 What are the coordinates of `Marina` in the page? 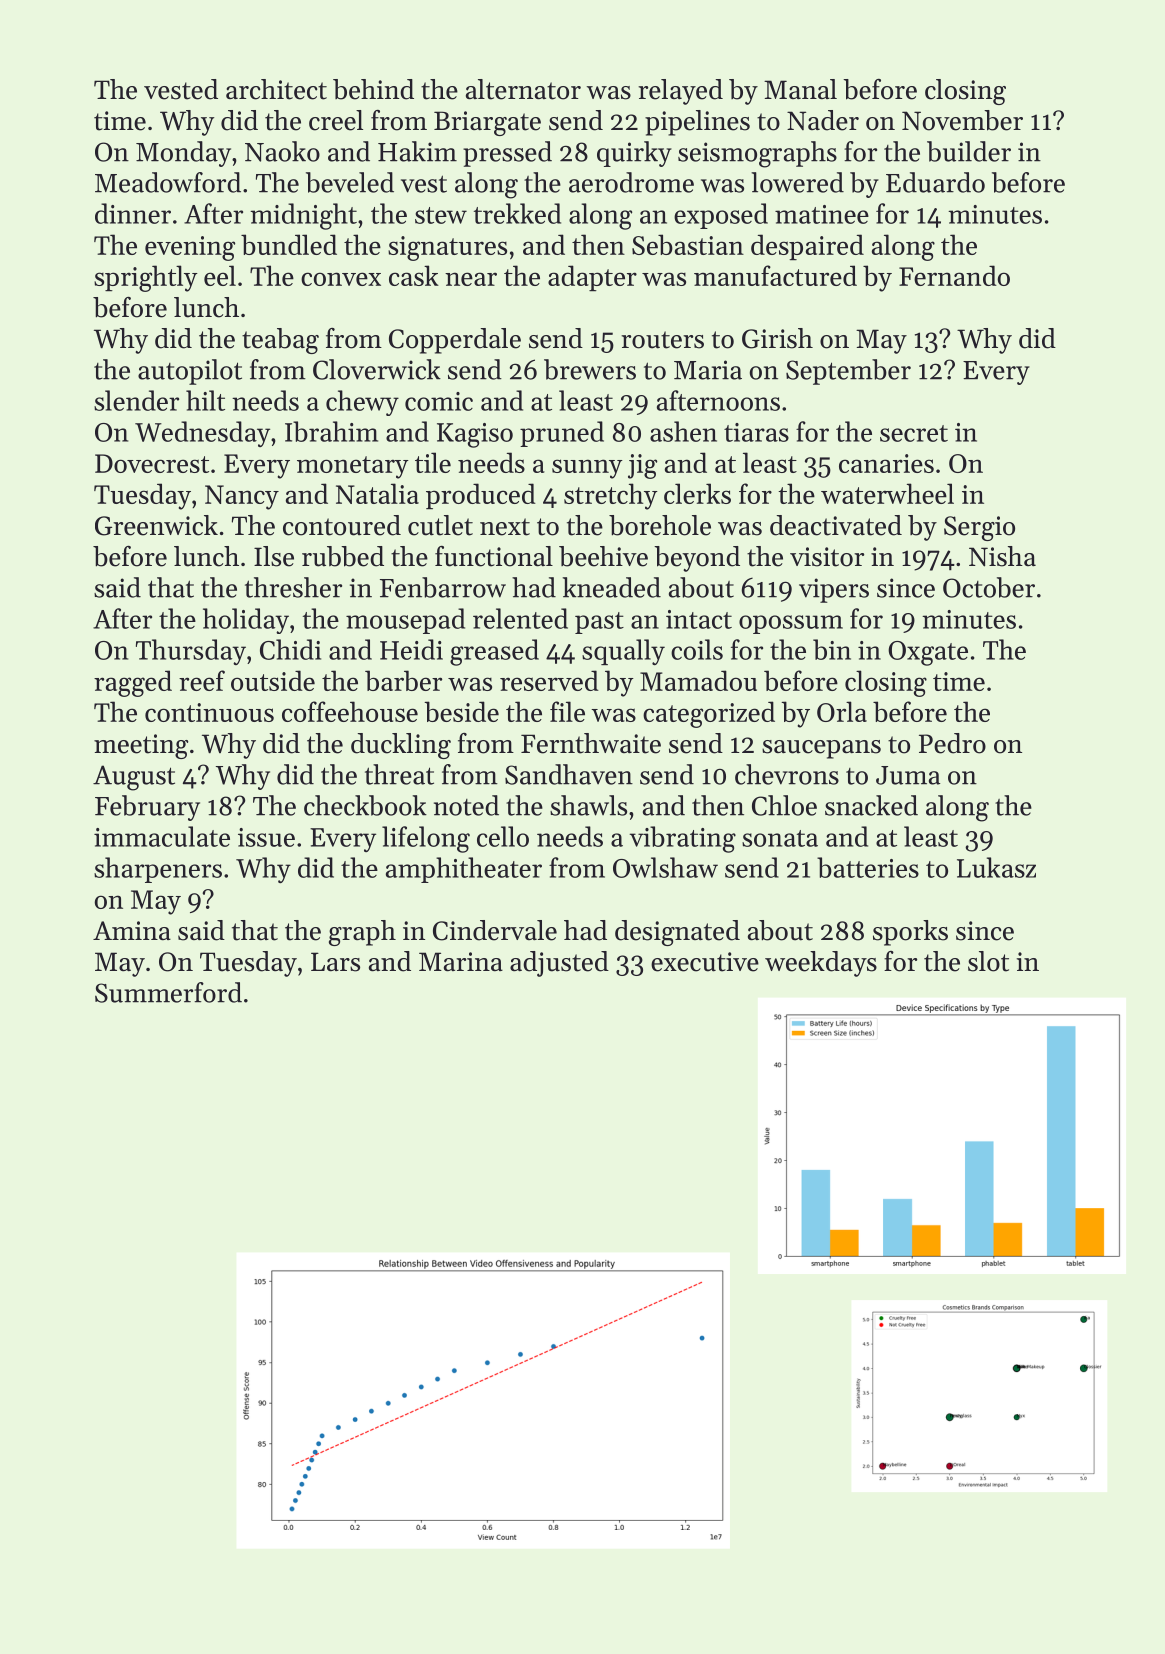 It's located at (461, 961).
